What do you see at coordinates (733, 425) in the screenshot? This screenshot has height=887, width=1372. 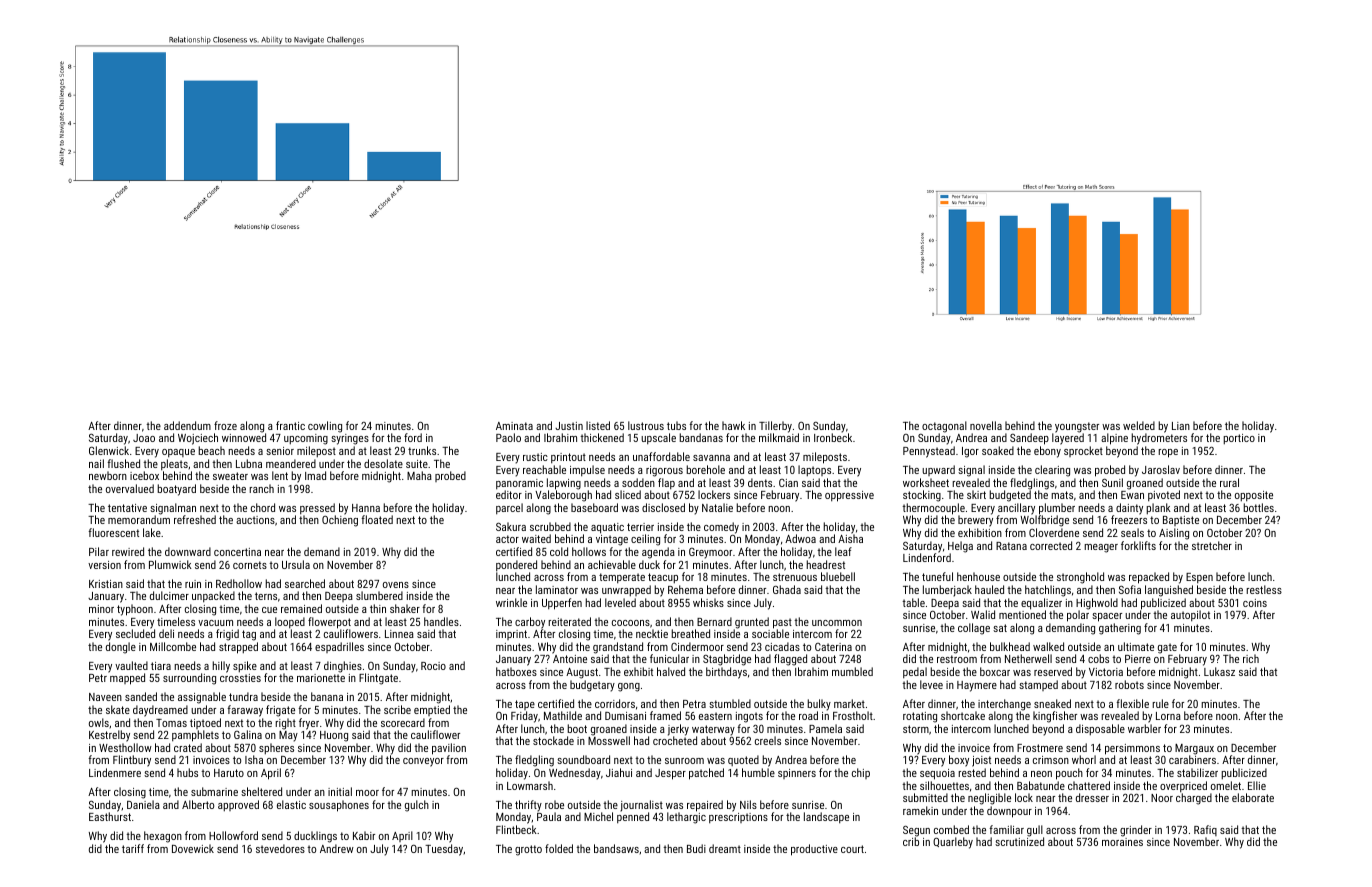 I see `hawk` at bounding box center [733, 425].
